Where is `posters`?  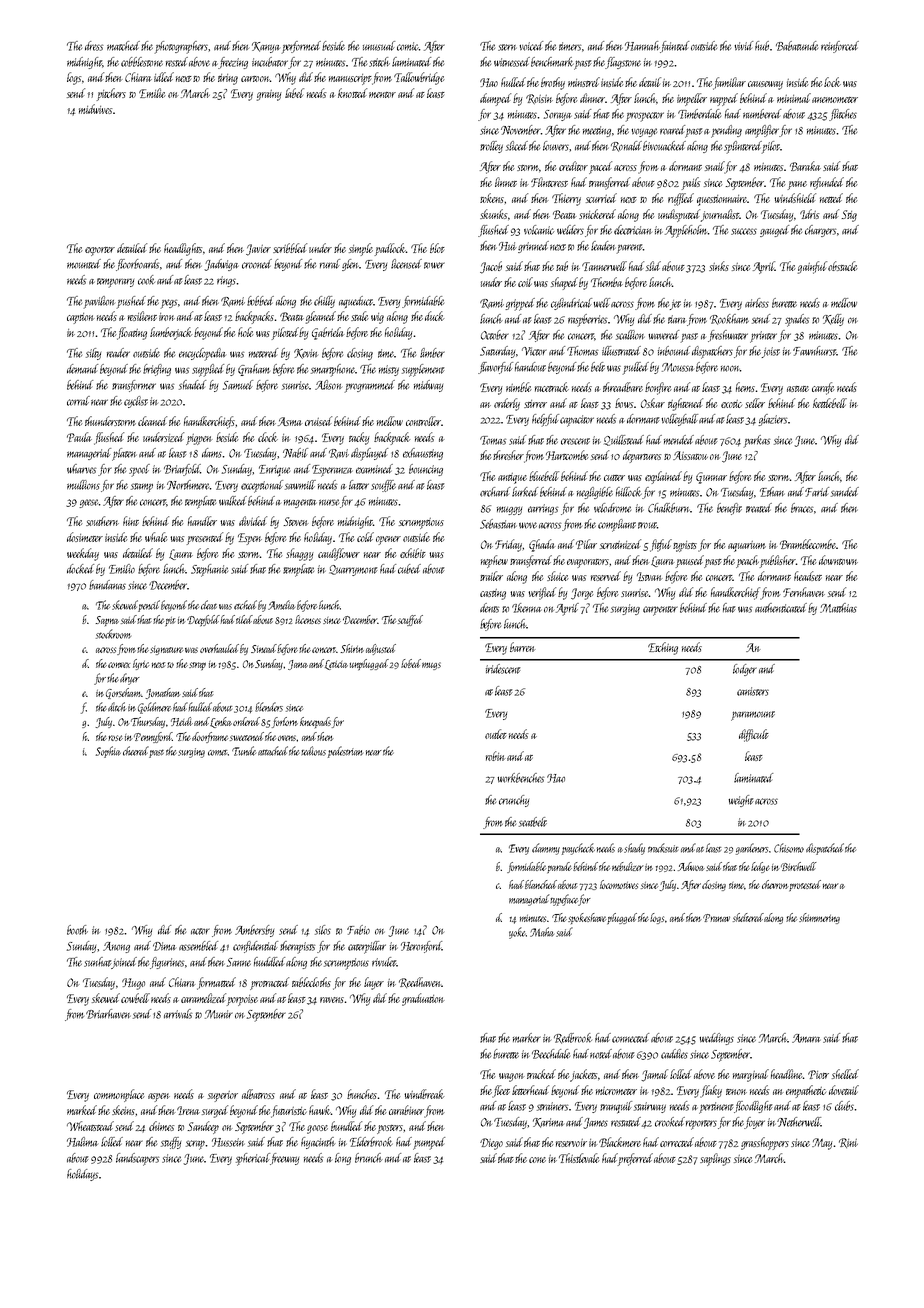 posters is located at coordinates (390, 1129).
